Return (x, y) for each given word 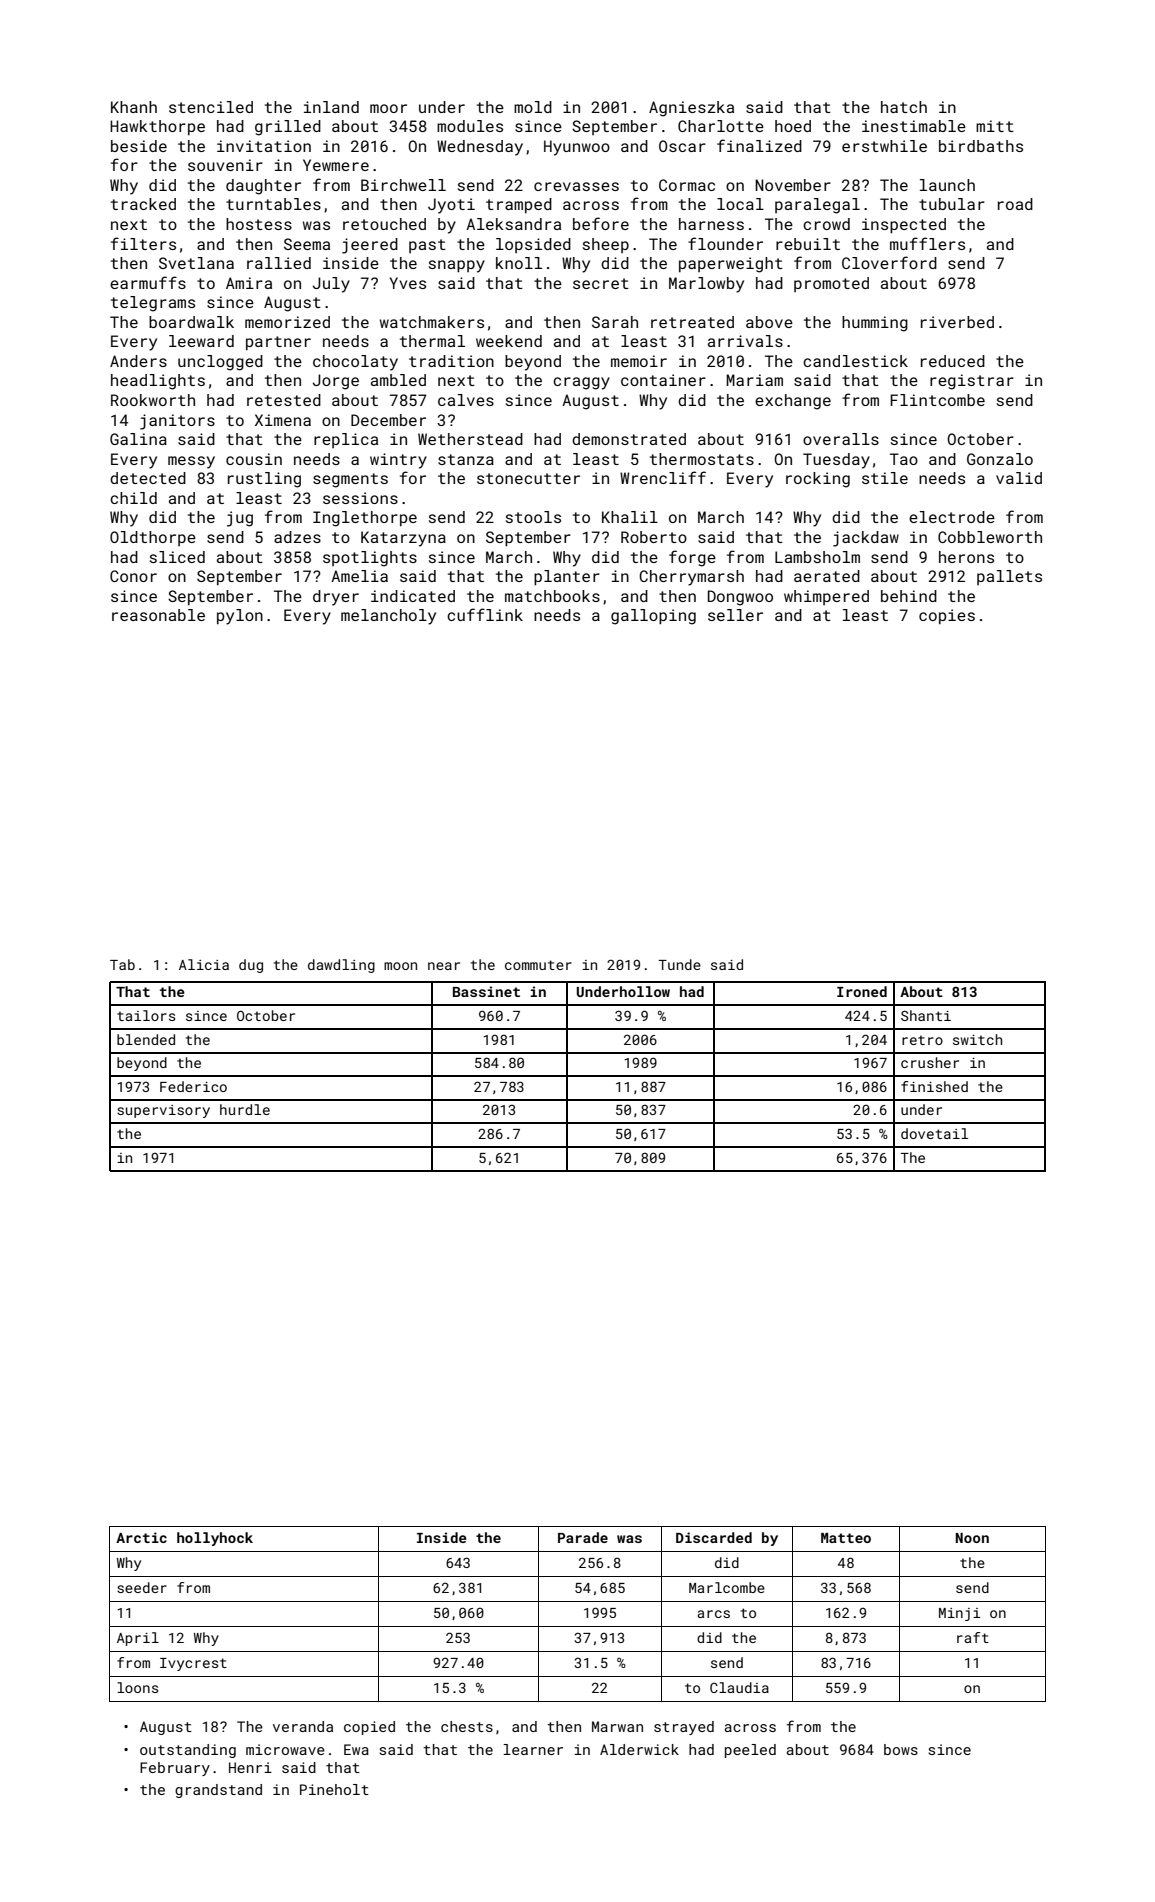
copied (369, 1728)
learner (533, 1749)
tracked (143, 204)
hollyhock (215, 1539)
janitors (177, 422)
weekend (509, 341)
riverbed (957, 322)
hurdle (245, 1109)
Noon (972, 1538)
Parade (583, 1537)
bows (901, 1749)
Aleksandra (513, 224)
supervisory (163, 1111)
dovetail (934, 1133)
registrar (972, 382)
